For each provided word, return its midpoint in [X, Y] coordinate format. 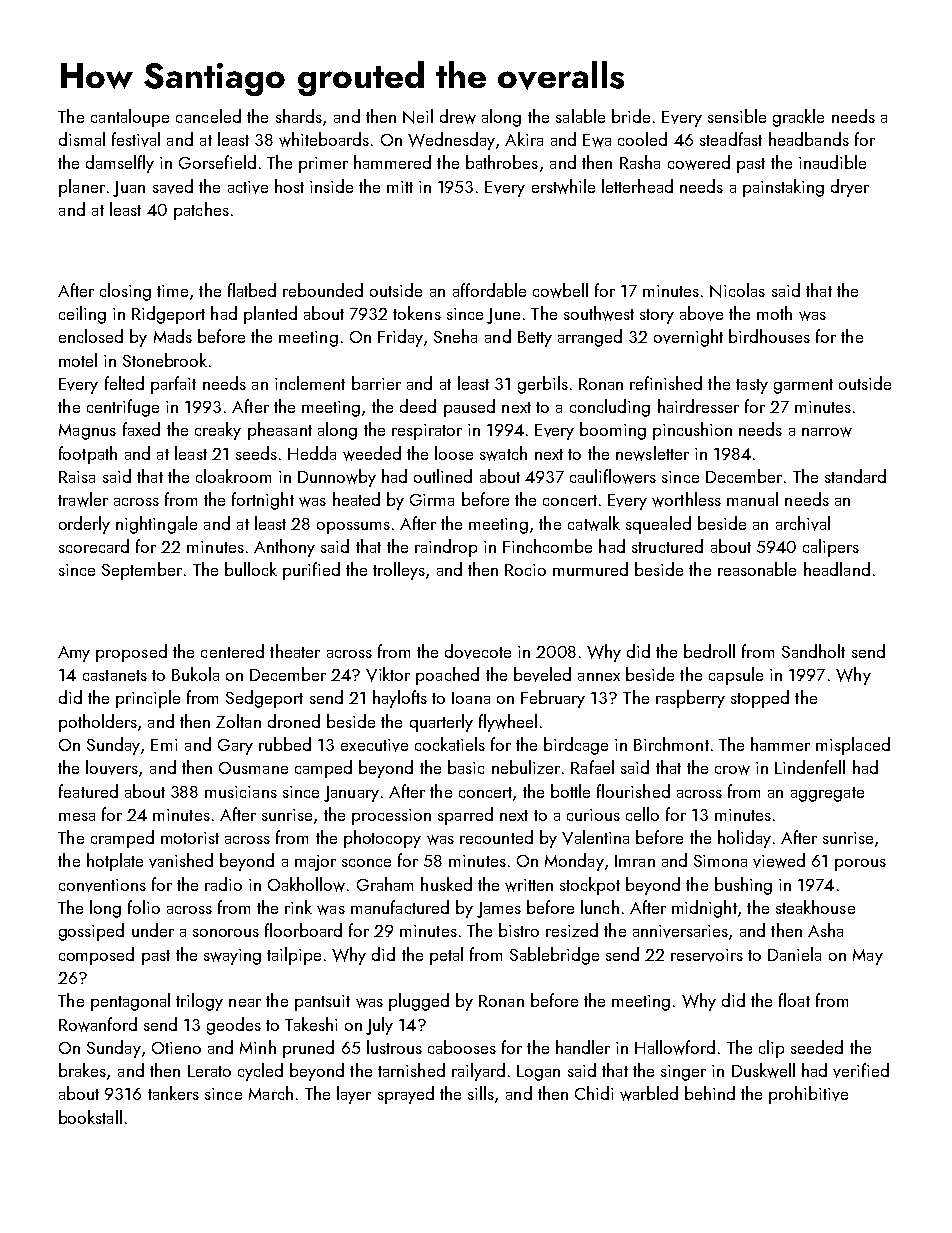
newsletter [652, 453]
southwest [599, 313]
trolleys [399, 571]
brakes [82, 1070]
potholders [98, 723]
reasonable [757, 569]
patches [201, 211]
